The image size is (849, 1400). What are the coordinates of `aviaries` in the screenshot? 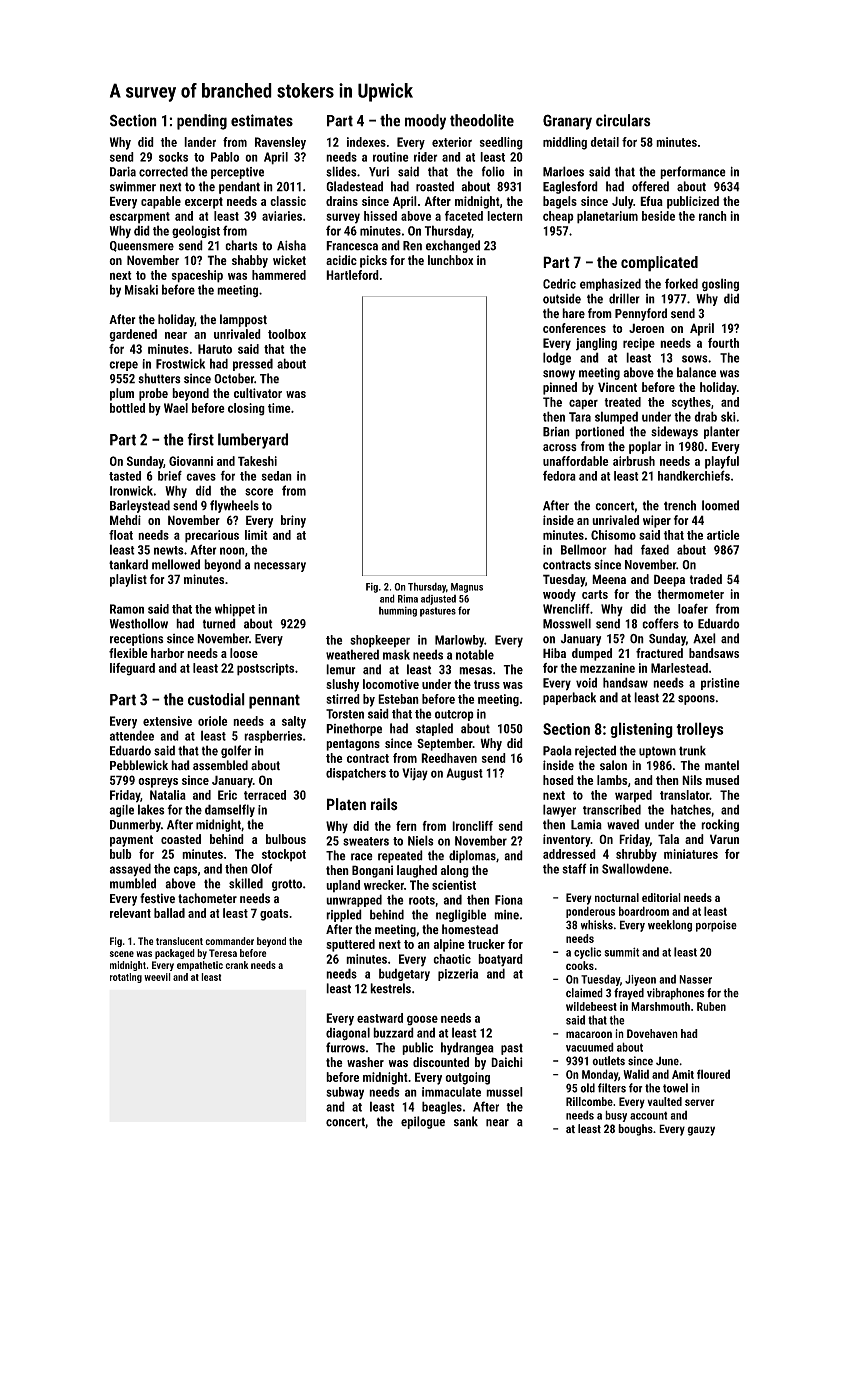 It's located at (282, 216).
